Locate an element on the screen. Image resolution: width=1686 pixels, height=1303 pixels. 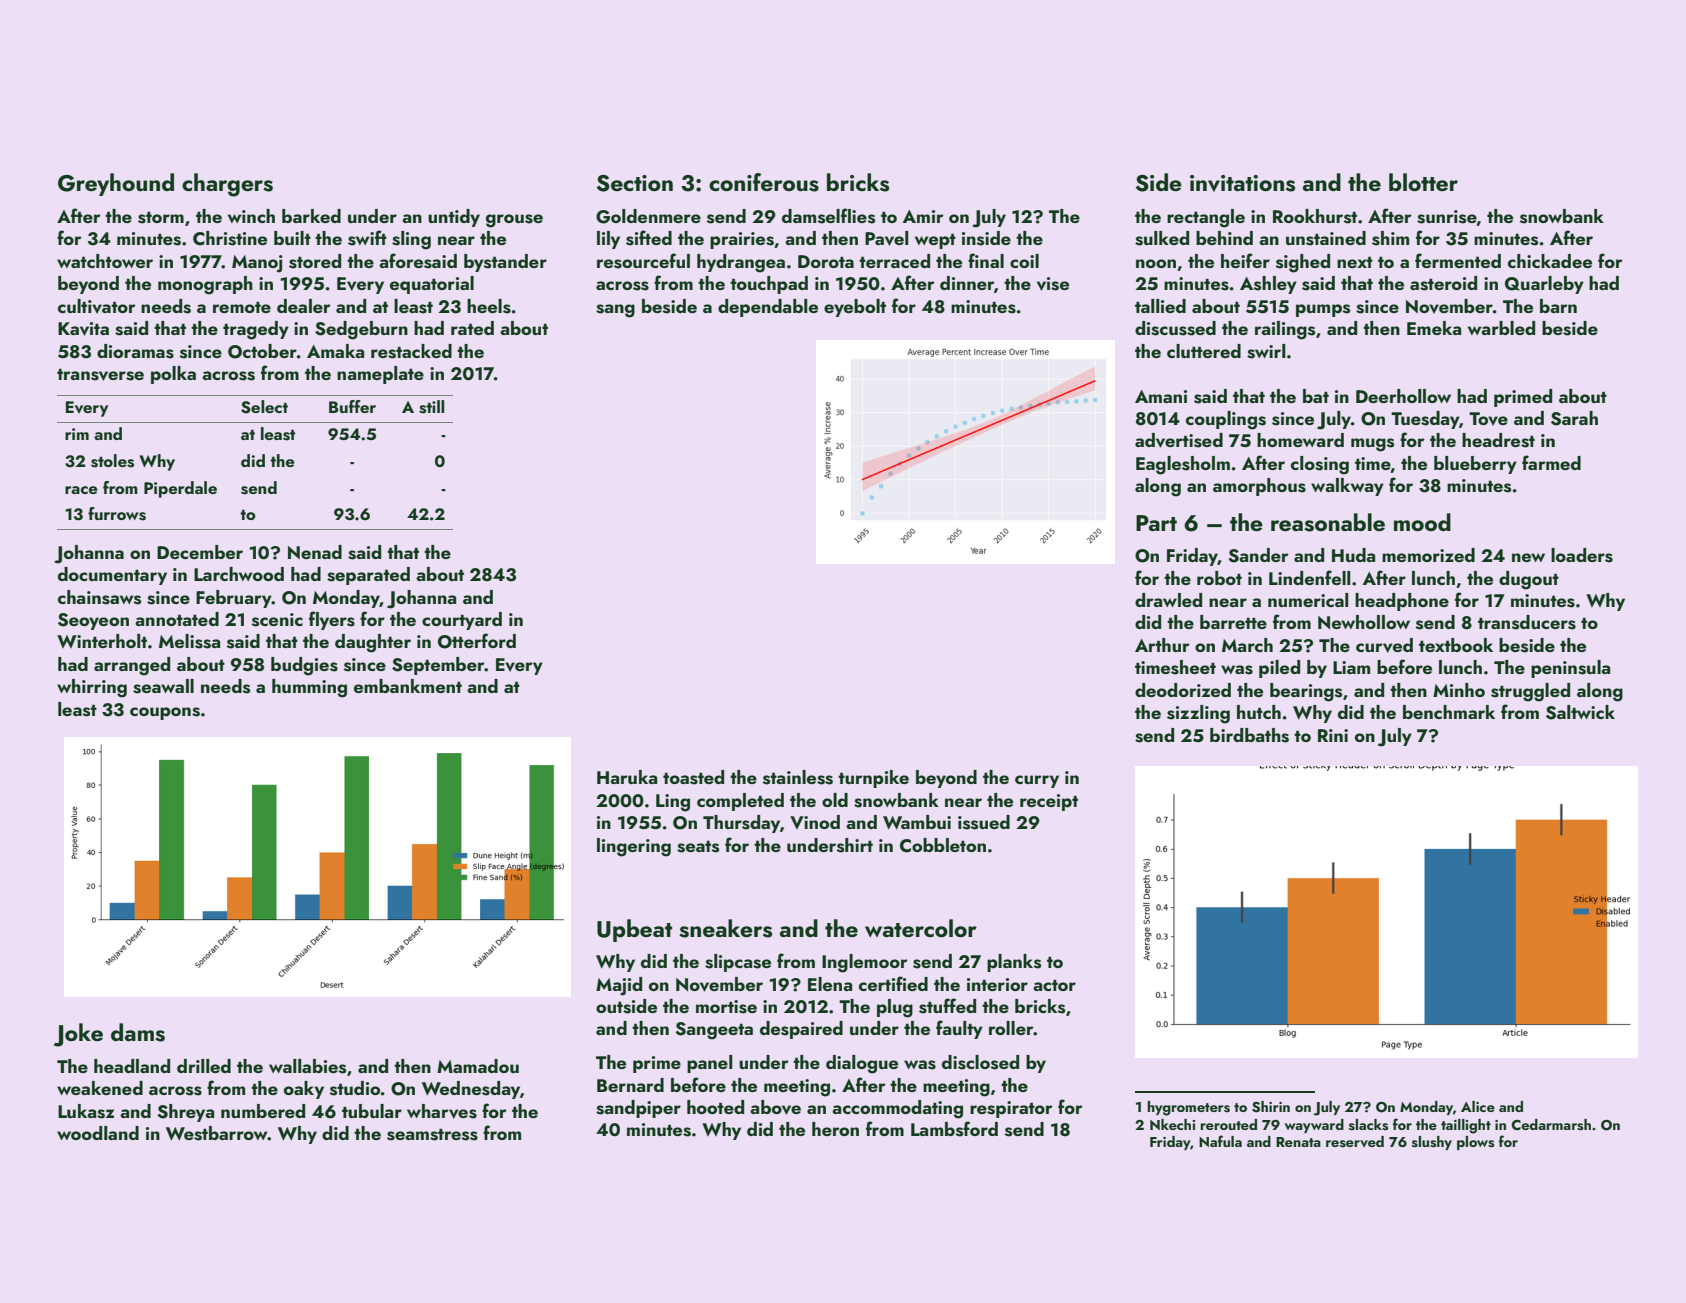
toasted is located at coordinates (693, 777).
